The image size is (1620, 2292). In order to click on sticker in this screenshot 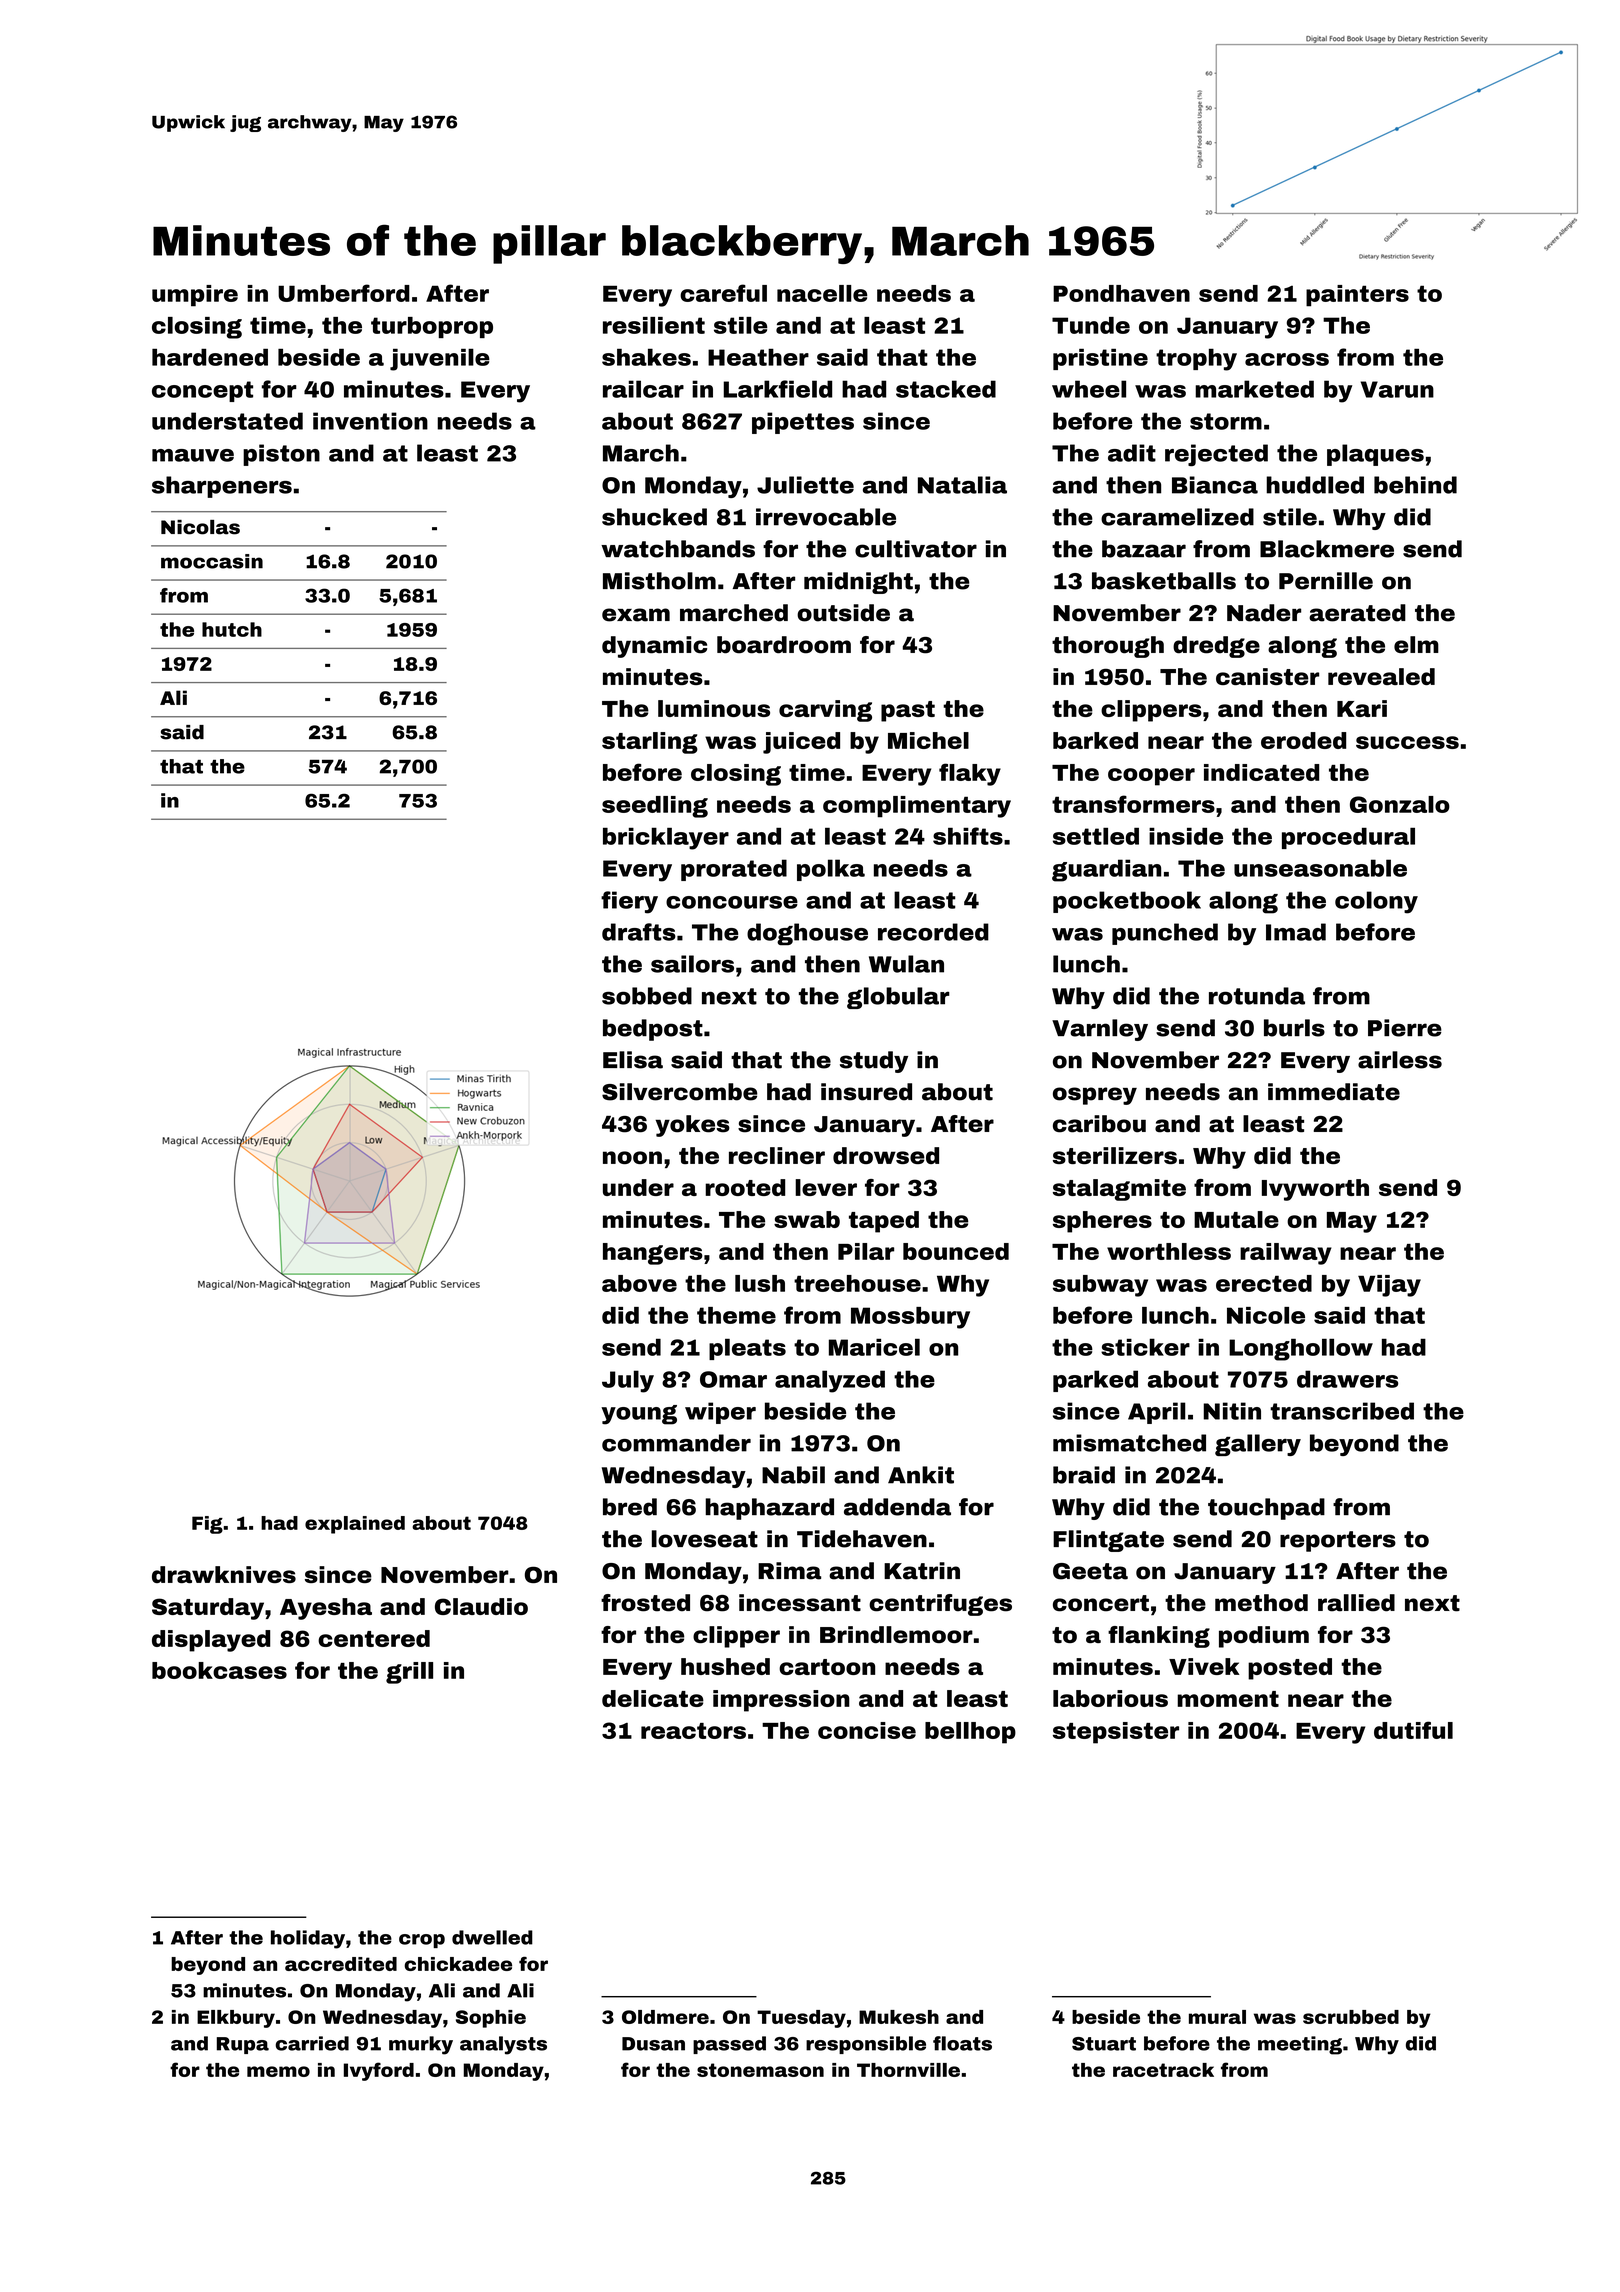, I will do `click(1145, 1347)`.
